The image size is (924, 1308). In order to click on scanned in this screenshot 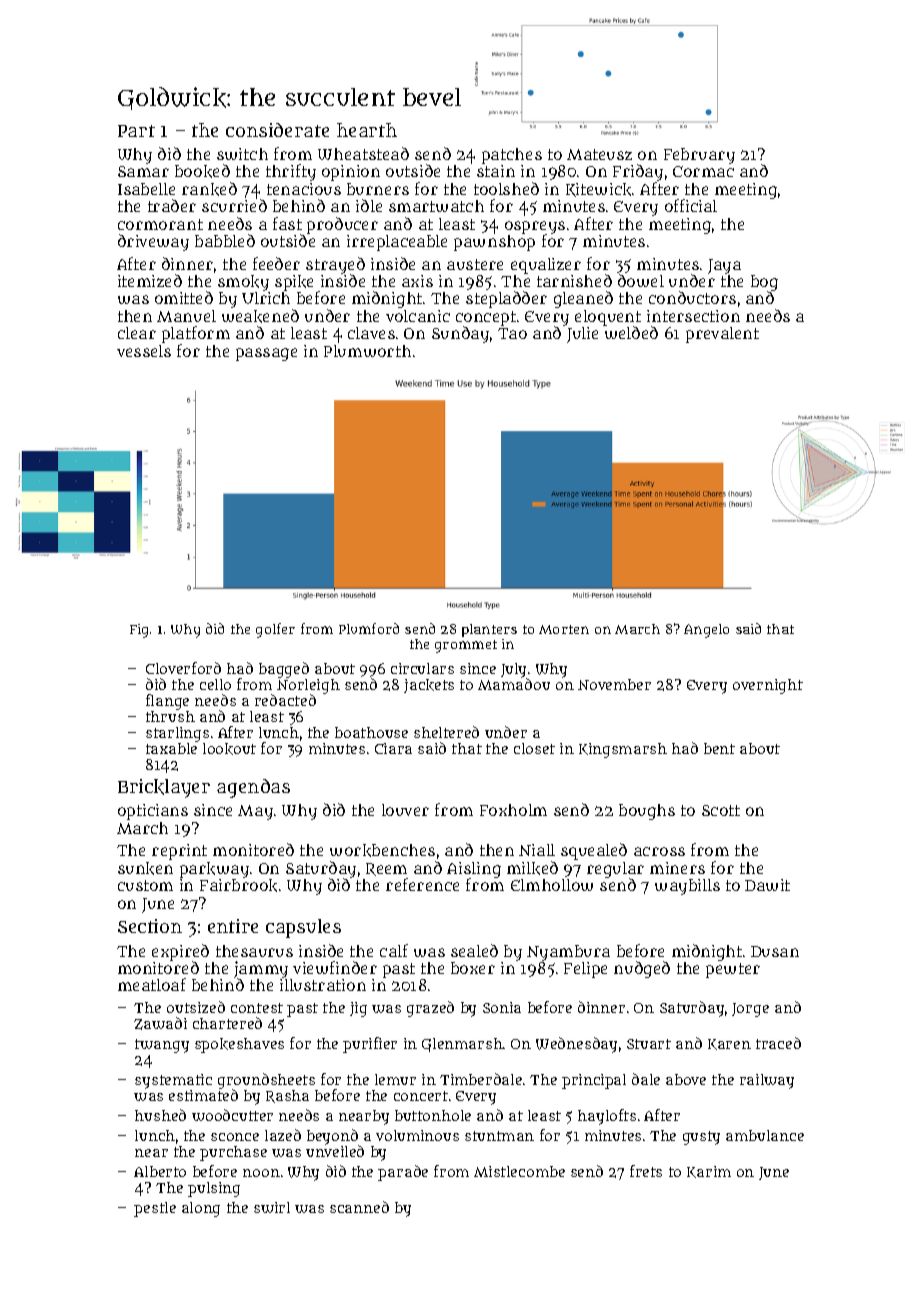, I will do `click(359, 1207)`.
